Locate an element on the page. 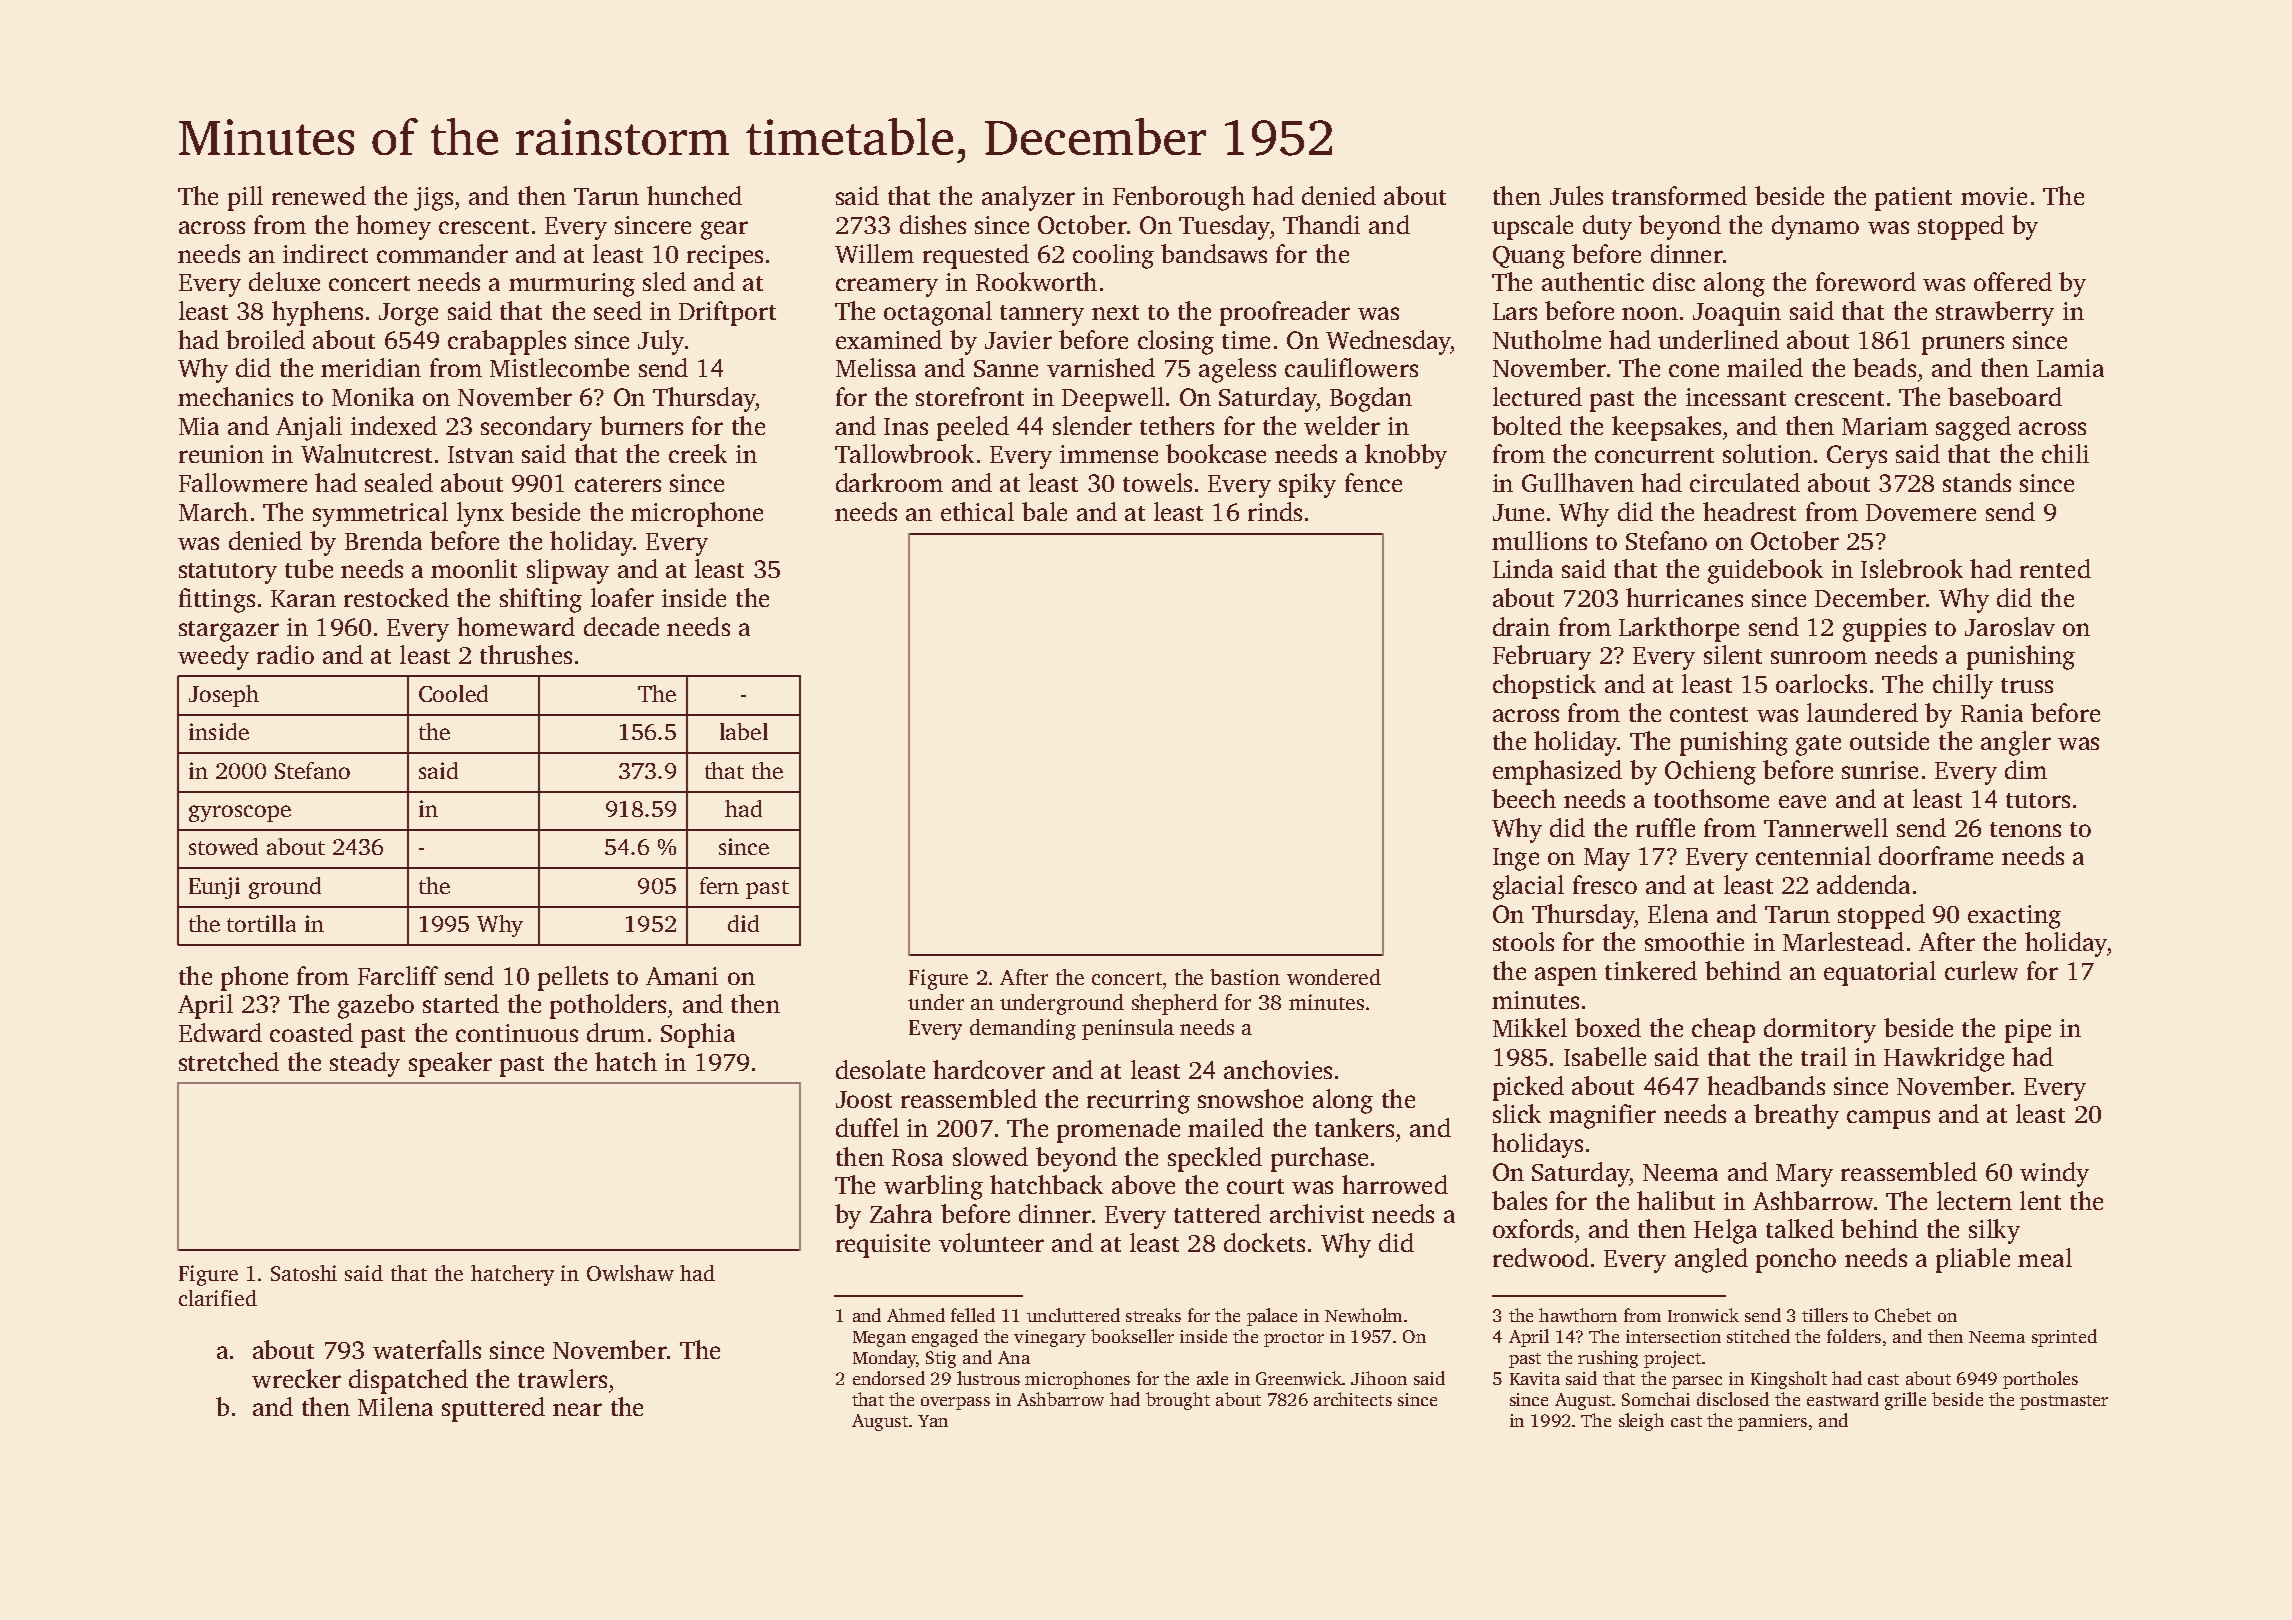 Image resolution: width=2292 pixels, height=1620 pixels. patient is located at coordinates (1913, 199).
